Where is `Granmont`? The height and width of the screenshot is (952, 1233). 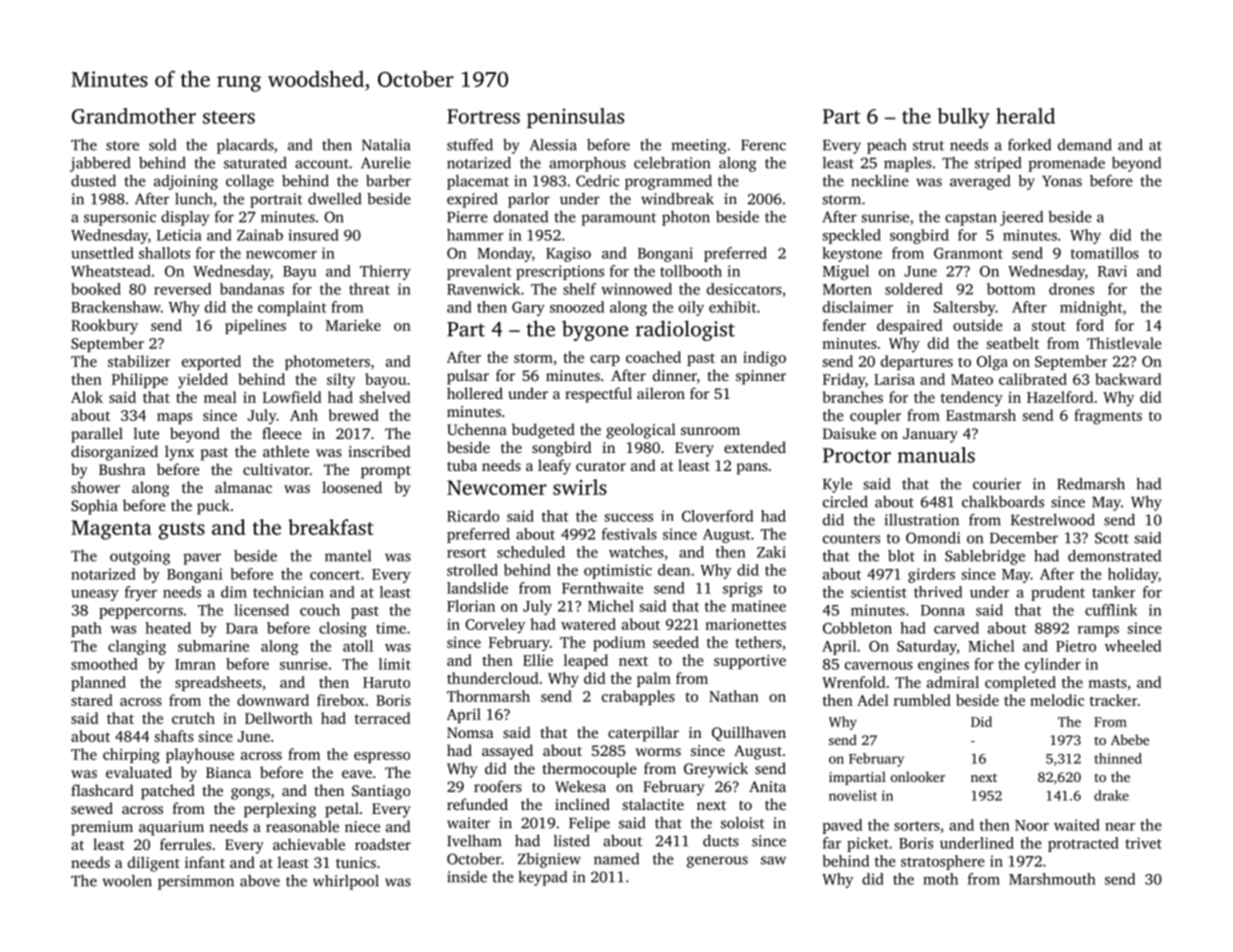
Granmont is located at coordinates (968, 253).
